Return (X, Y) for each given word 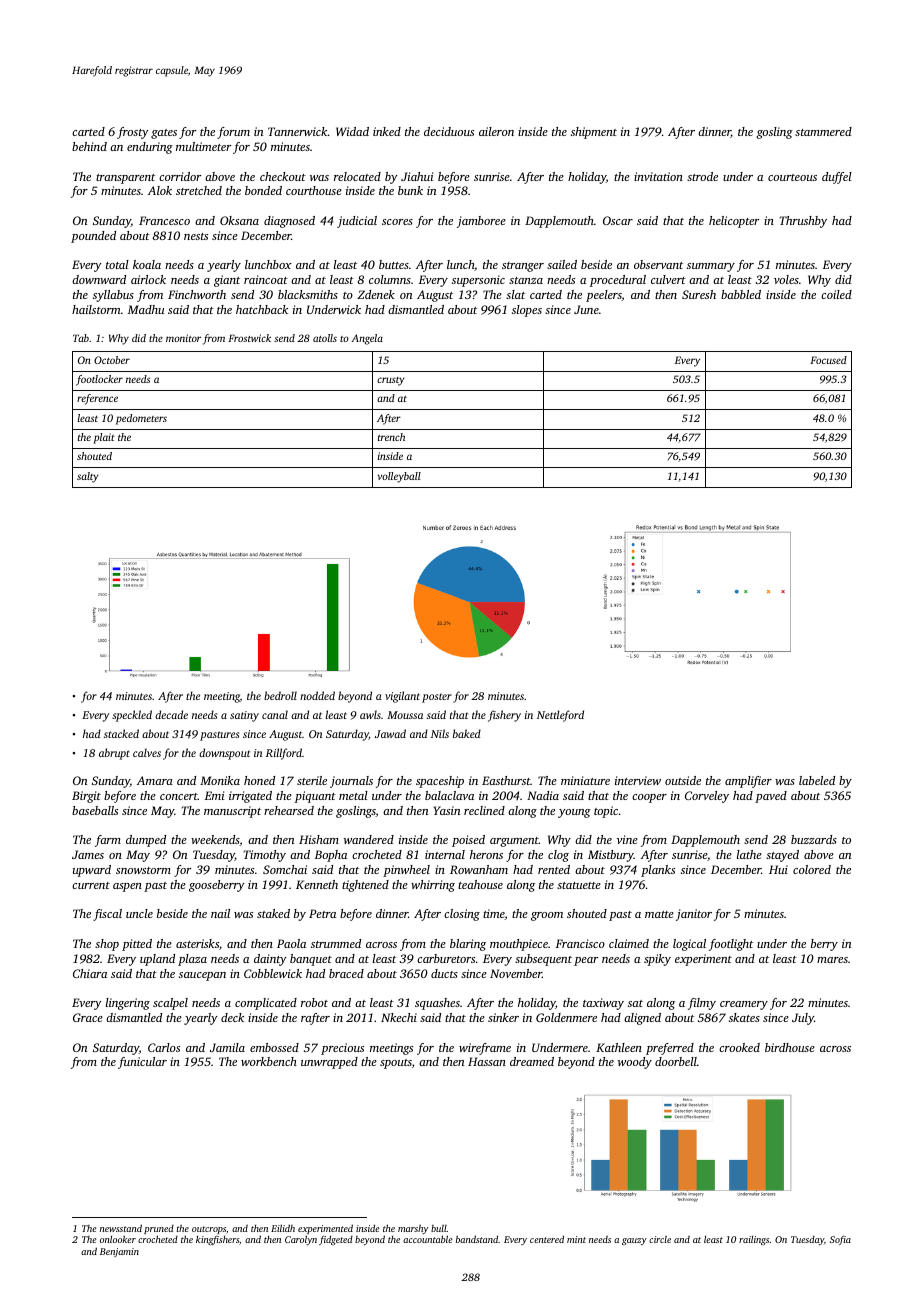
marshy (413, 1229)
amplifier (748, 782)
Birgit (86, 797)
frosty (133, 133)
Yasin (447, 810)
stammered (823, 131)
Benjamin (119, 1252)
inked (387, 131)
